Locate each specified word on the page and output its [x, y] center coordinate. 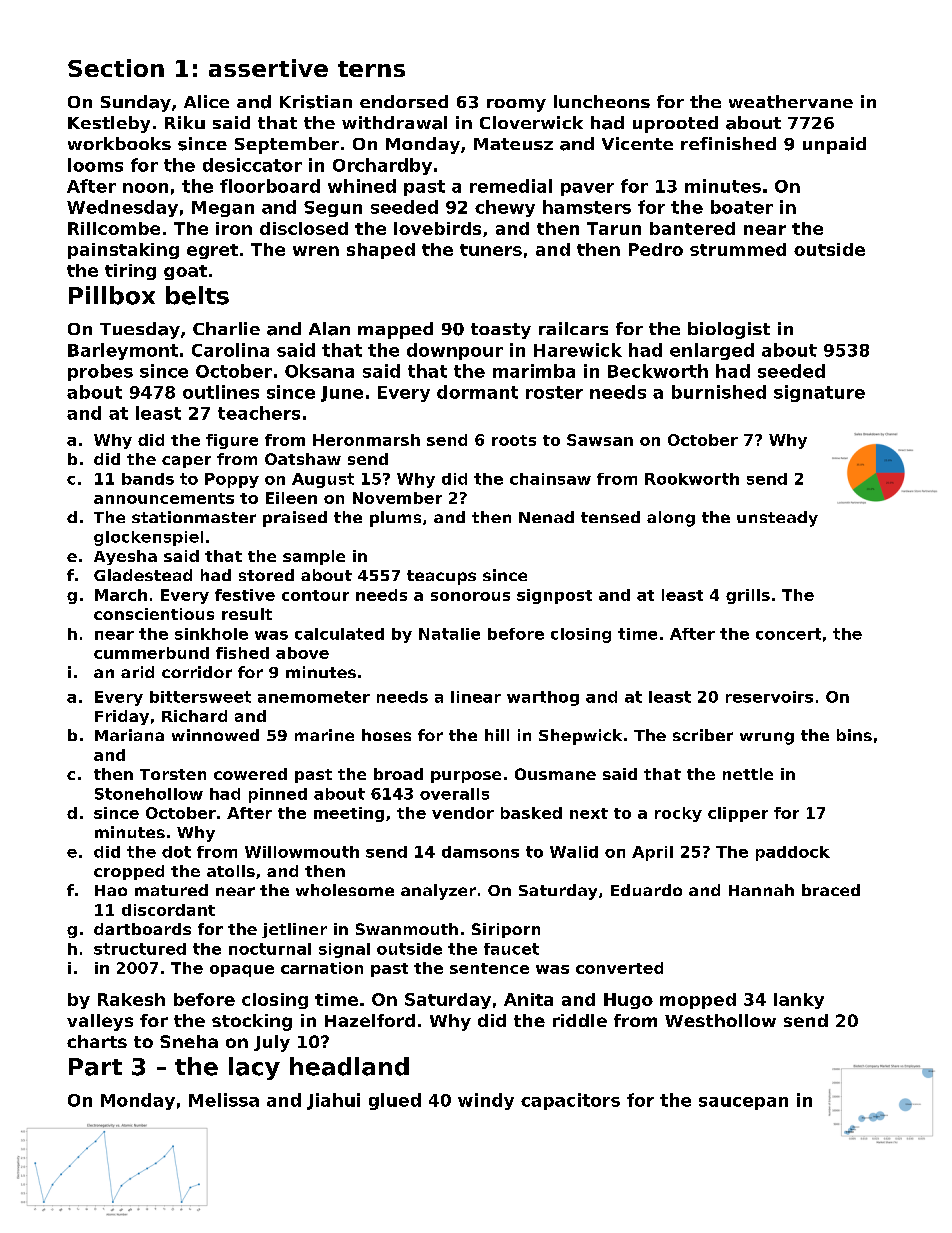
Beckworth [658, 371]
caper [186, 462]
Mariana [129, 735]
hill [497, 735]
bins [854, 735]
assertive [268, 68]
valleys [100, 1022]
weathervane [791, 101]
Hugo [628, 1001]
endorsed [404, 101]
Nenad [546, 517]
